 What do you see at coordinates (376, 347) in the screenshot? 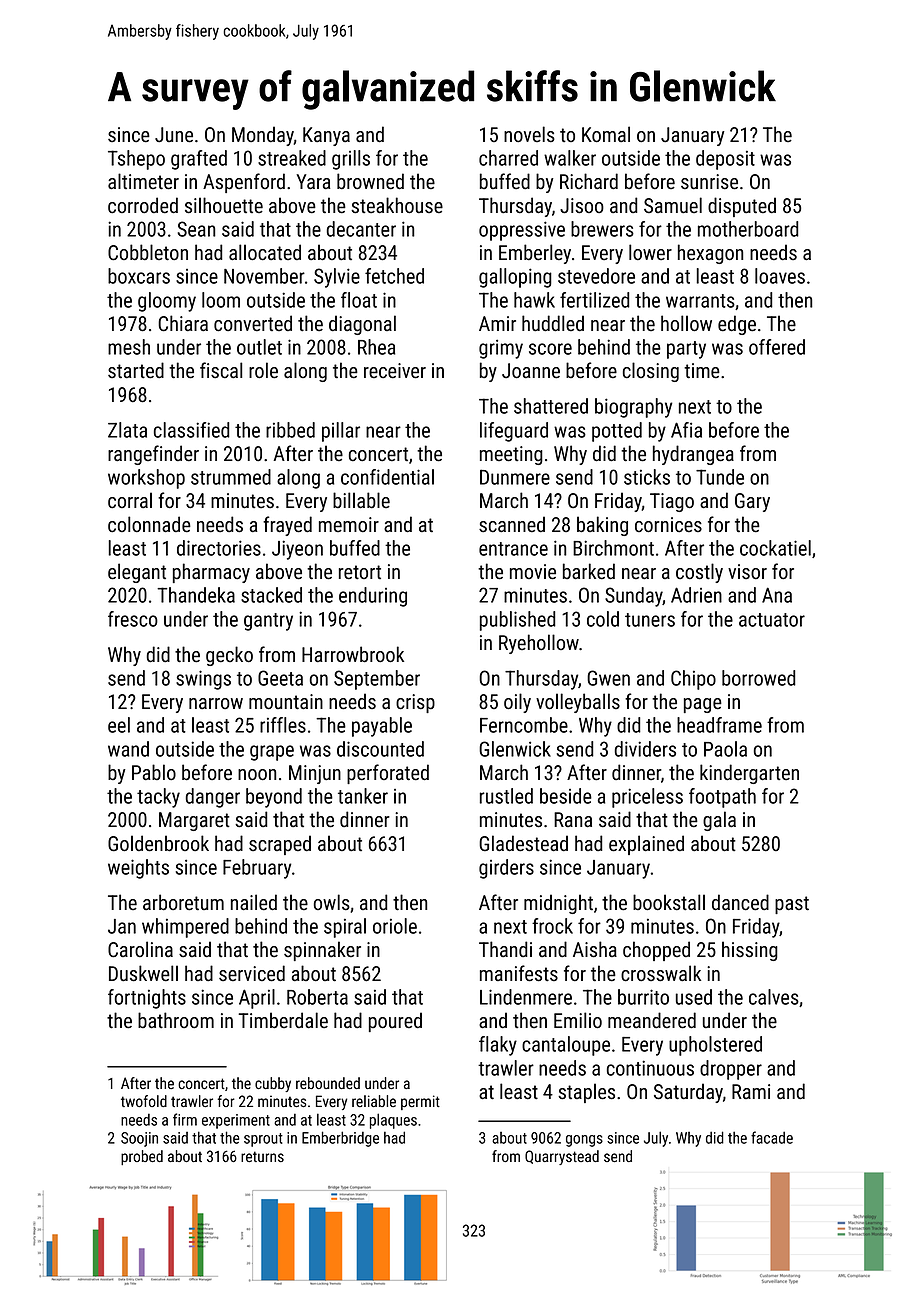
I see `Rhea` at bounding box center [376, 347].
